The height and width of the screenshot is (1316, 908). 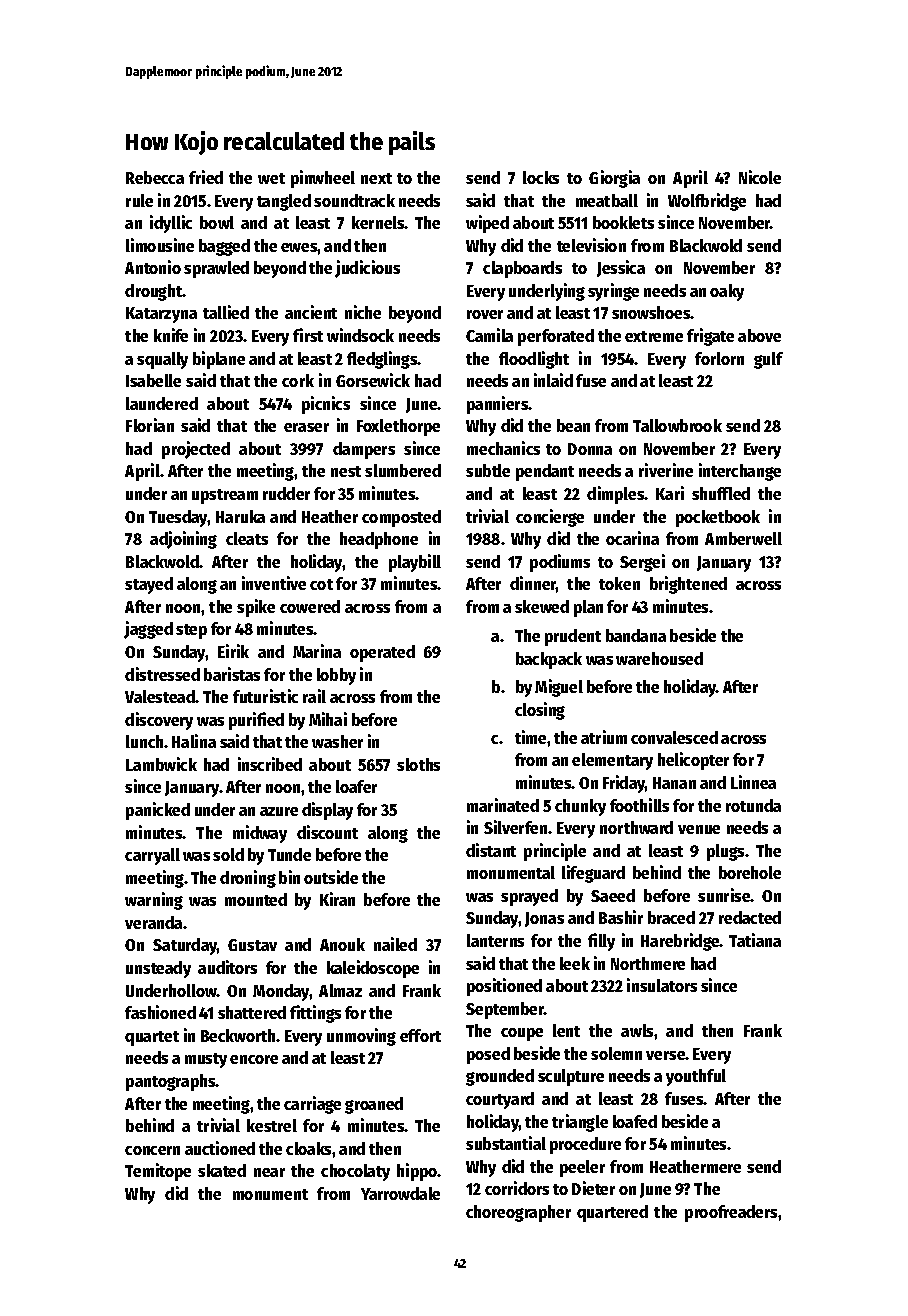 I want to click on fledglings, so click(x=382, y=360).
